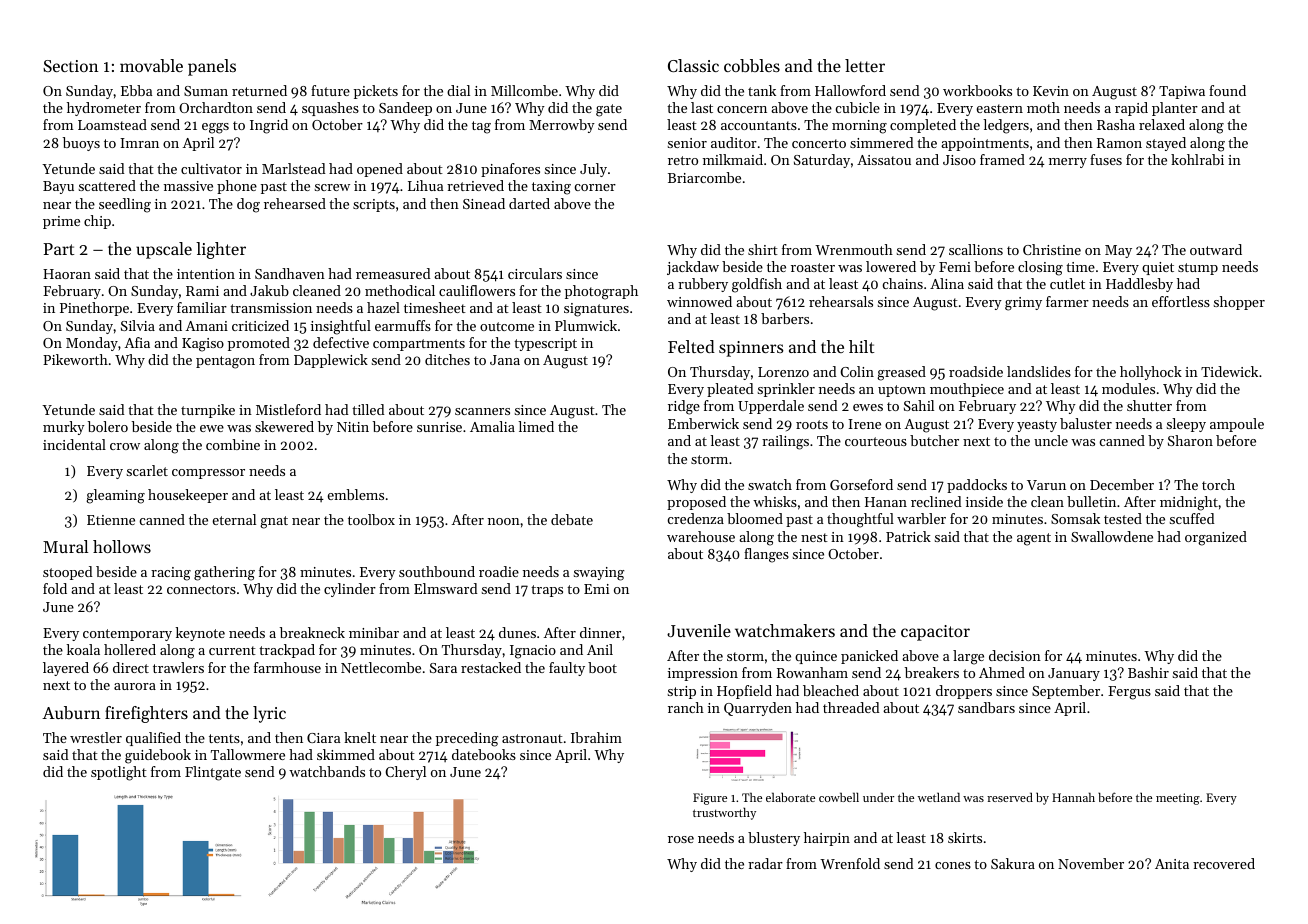 This screenshot has width=1308, height=924. Describe the element at coordinates (269, 126) in the screenshot. I see `Ingrid` at that location.
